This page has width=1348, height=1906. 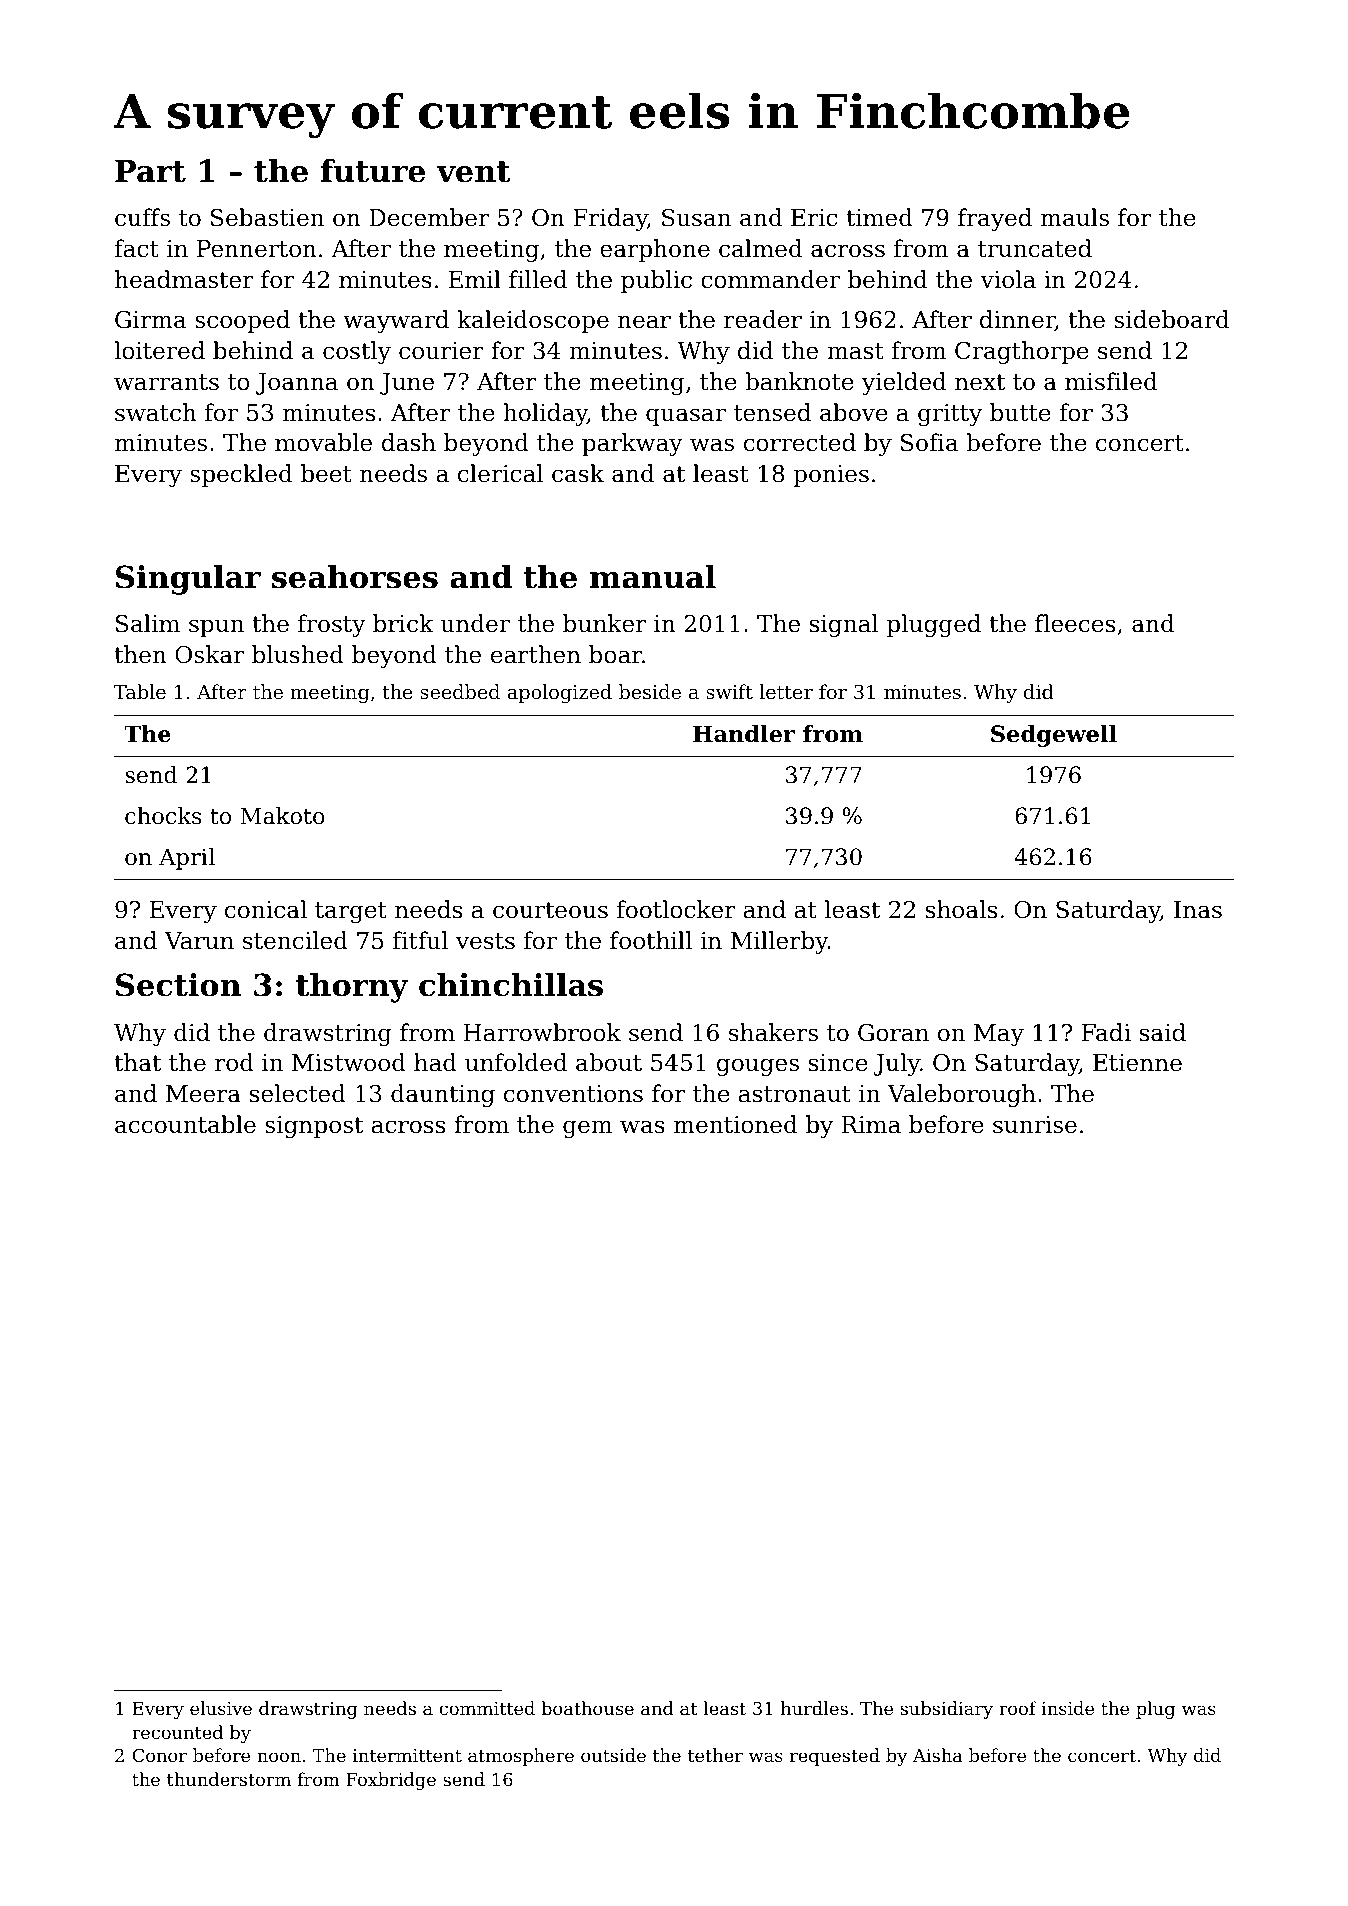 What do you see at coordinates (779, 942) in the page?
I see `Millerby` at bounding box center [779, 942].
